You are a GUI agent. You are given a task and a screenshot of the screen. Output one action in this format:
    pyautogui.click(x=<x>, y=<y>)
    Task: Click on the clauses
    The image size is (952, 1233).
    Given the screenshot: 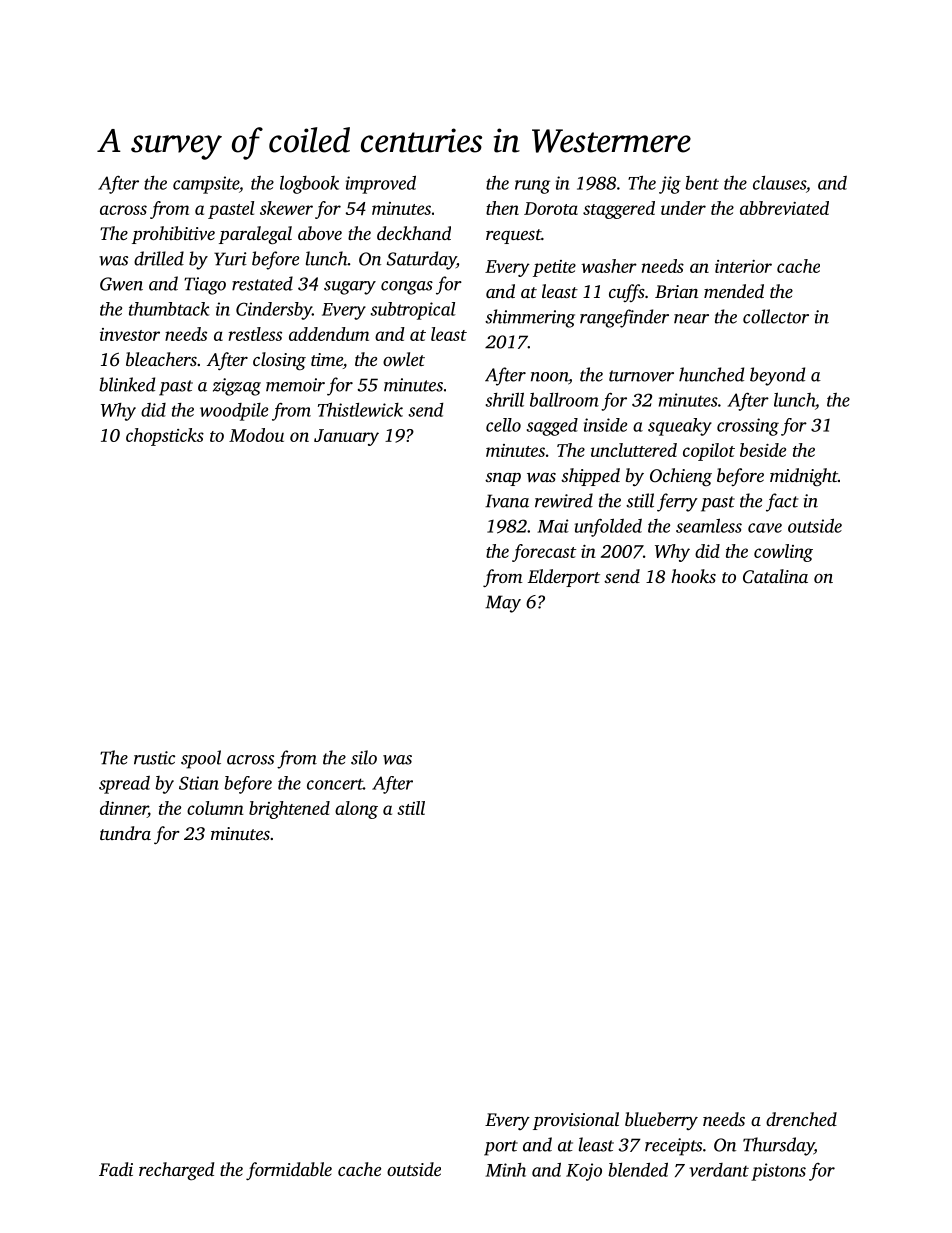 What is the action you would take?
    pyautogui.click(x=779, y=183)
